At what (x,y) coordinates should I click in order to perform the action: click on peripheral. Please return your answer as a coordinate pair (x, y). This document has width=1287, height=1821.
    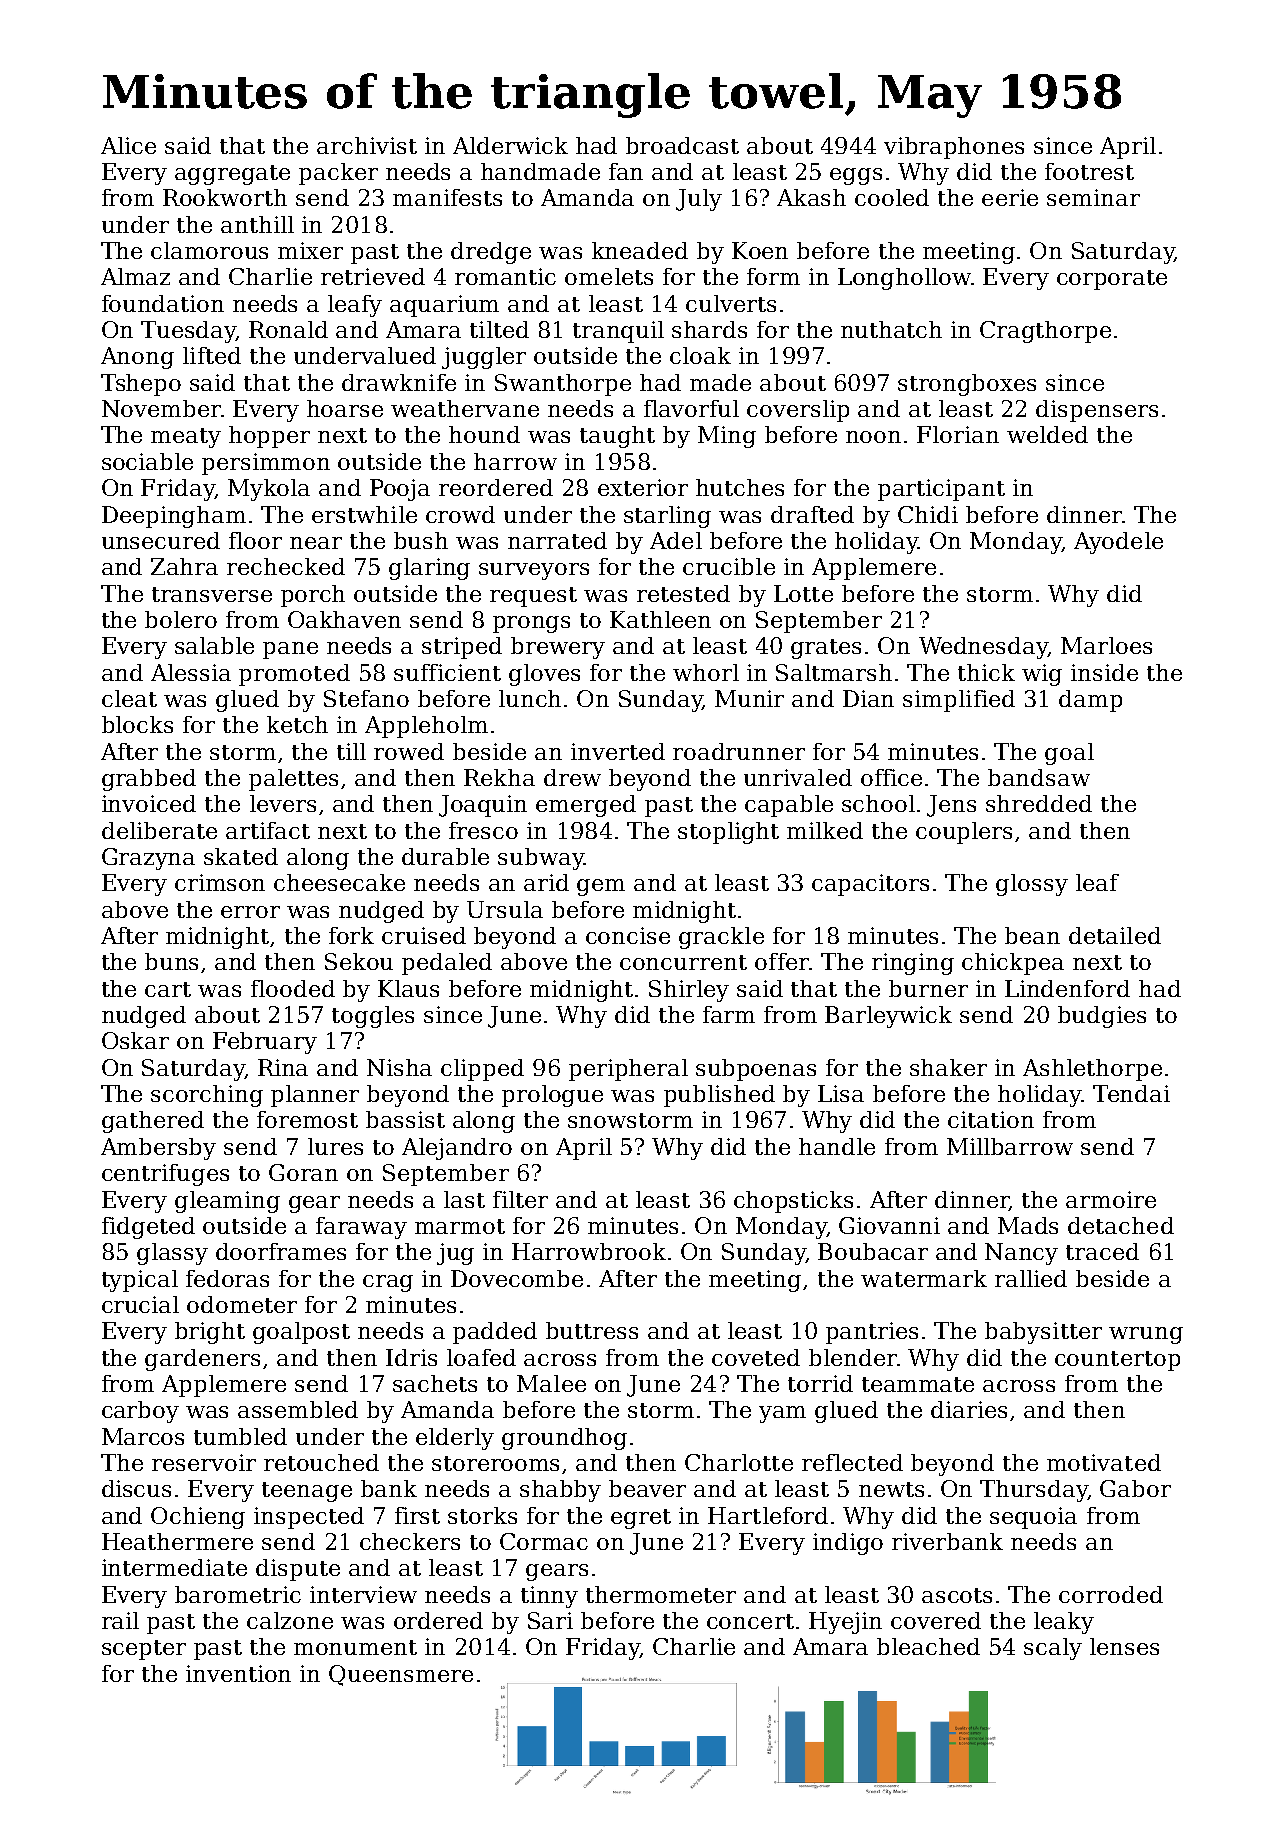
    Looking at the image, I should click on (628, 1070).
